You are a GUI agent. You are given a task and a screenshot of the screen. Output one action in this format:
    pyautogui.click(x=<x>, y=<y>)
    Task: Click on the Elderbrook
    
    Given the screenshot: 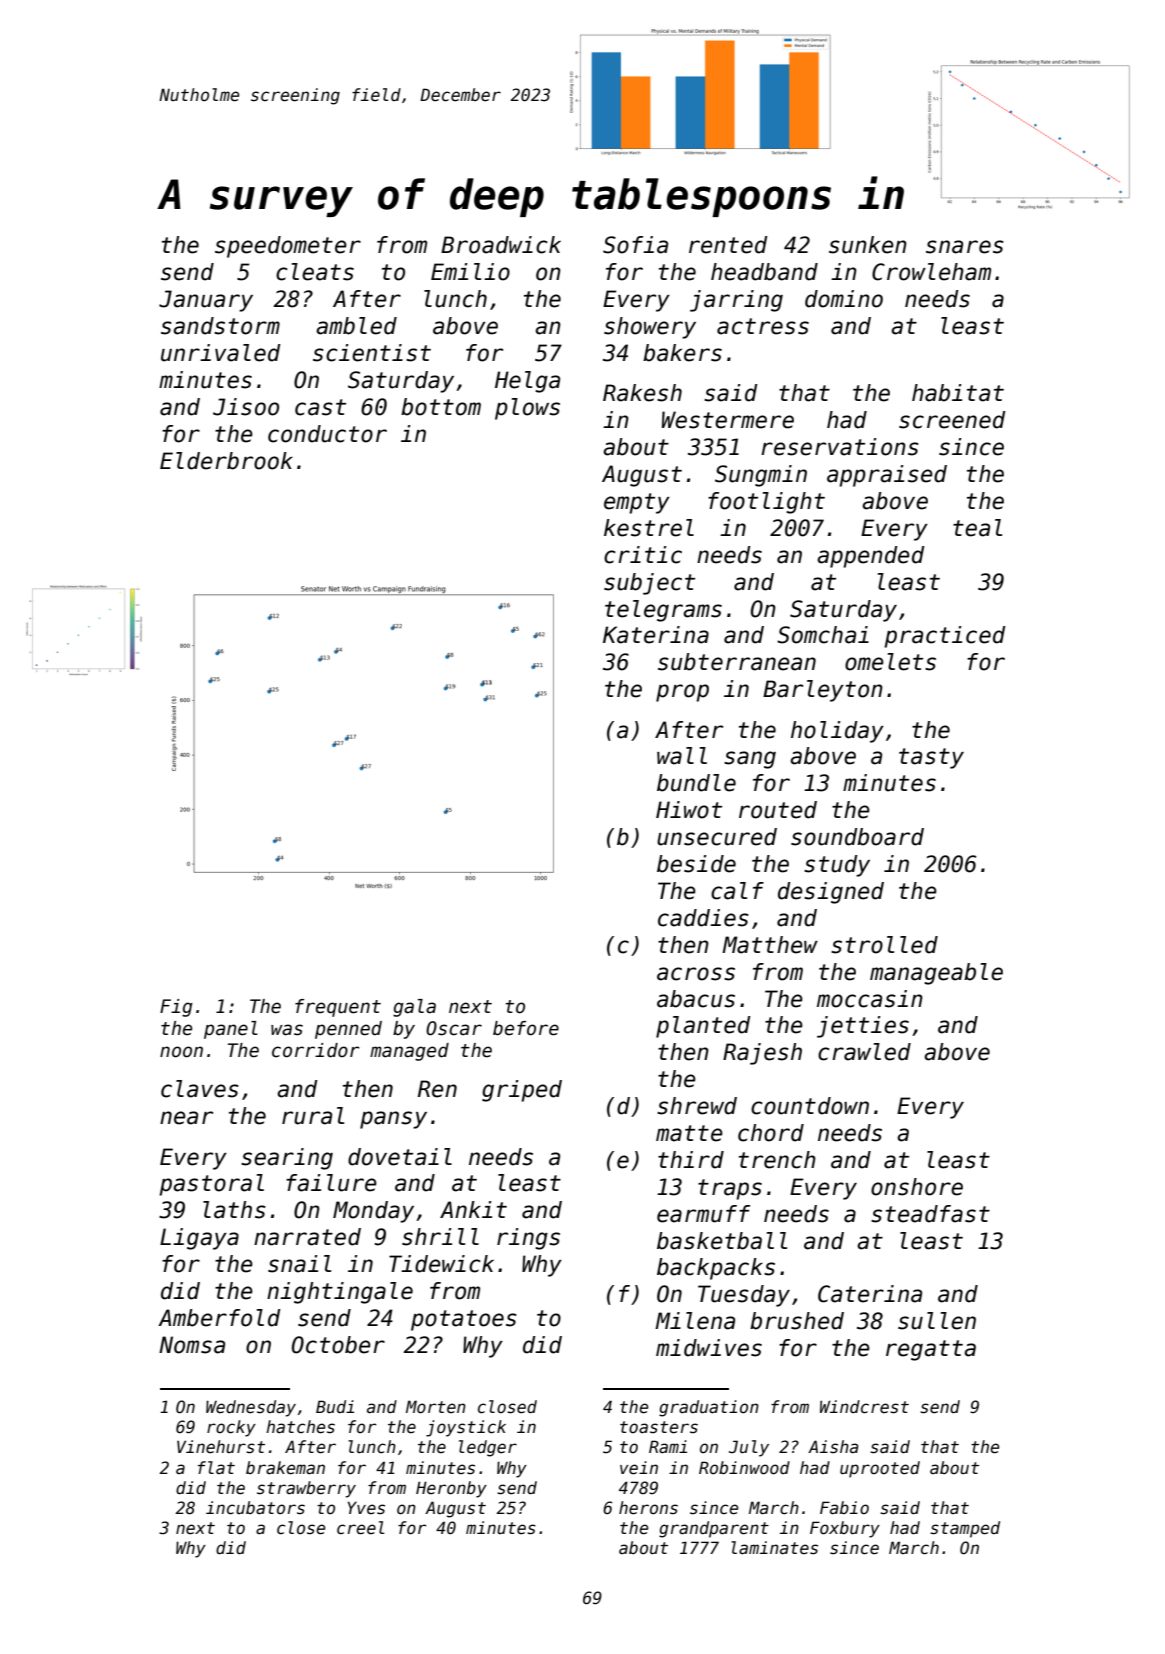 What is the action you would take?
    pyautogui.click(x=226, y=461)
